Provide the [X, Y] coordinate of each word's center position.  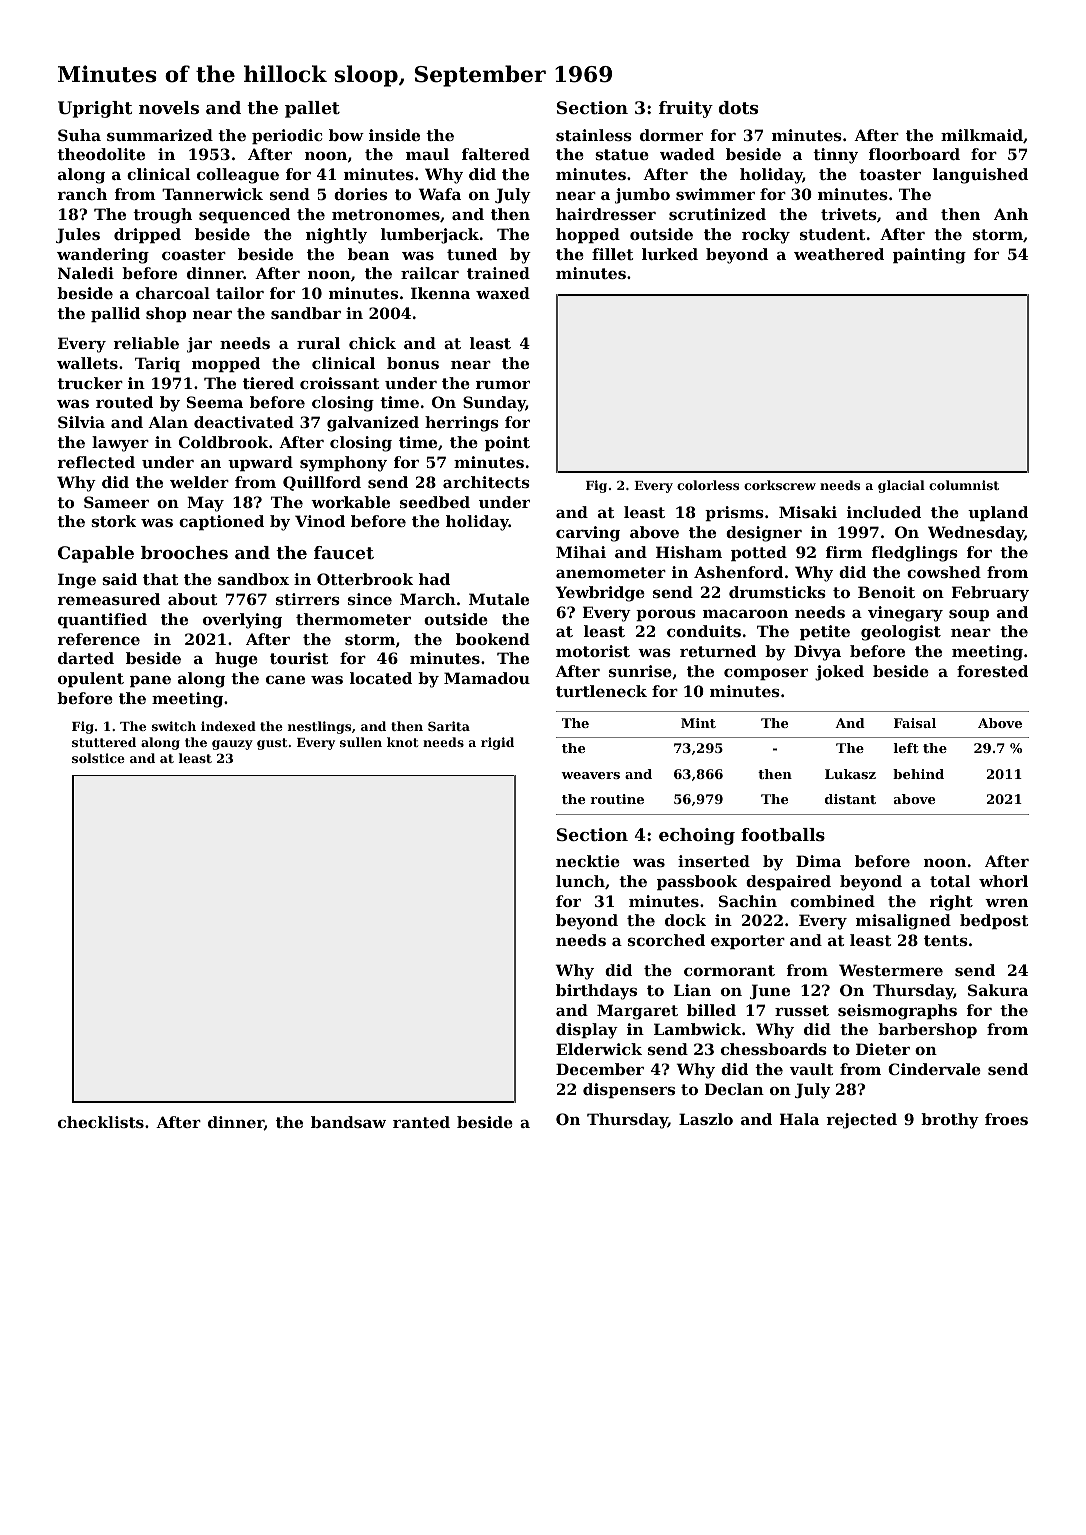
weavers [590, 775]
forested [992, 671]
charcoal [173, 293]
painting [929, 256]
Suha [79, 135]
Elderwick [599, 1049]
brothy [950, 1121]
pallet [312, 109]
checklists [101, 1122]
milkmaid [982, 135]
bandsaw [348, 1122]
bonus [413, 363]
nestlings [319, 727]
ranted [421, 1122]
